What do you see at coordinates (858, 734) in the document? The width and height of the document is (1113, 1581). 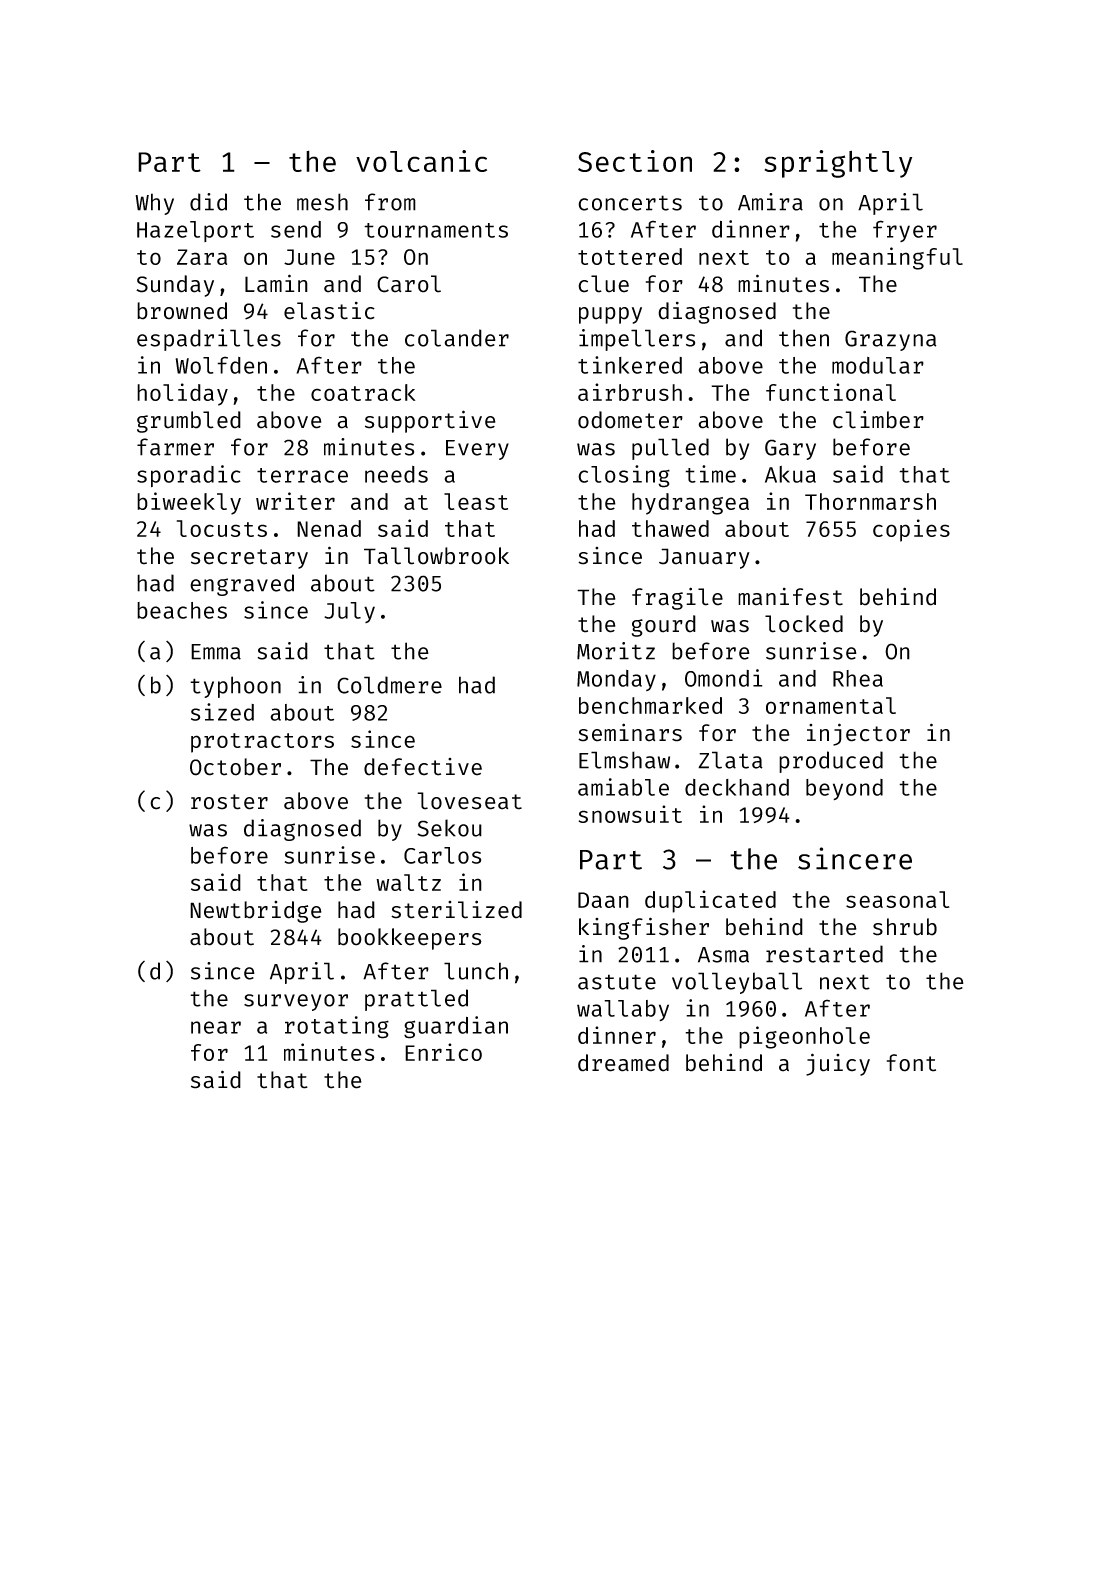 I see `injector` at bounding box center [858, 734].
